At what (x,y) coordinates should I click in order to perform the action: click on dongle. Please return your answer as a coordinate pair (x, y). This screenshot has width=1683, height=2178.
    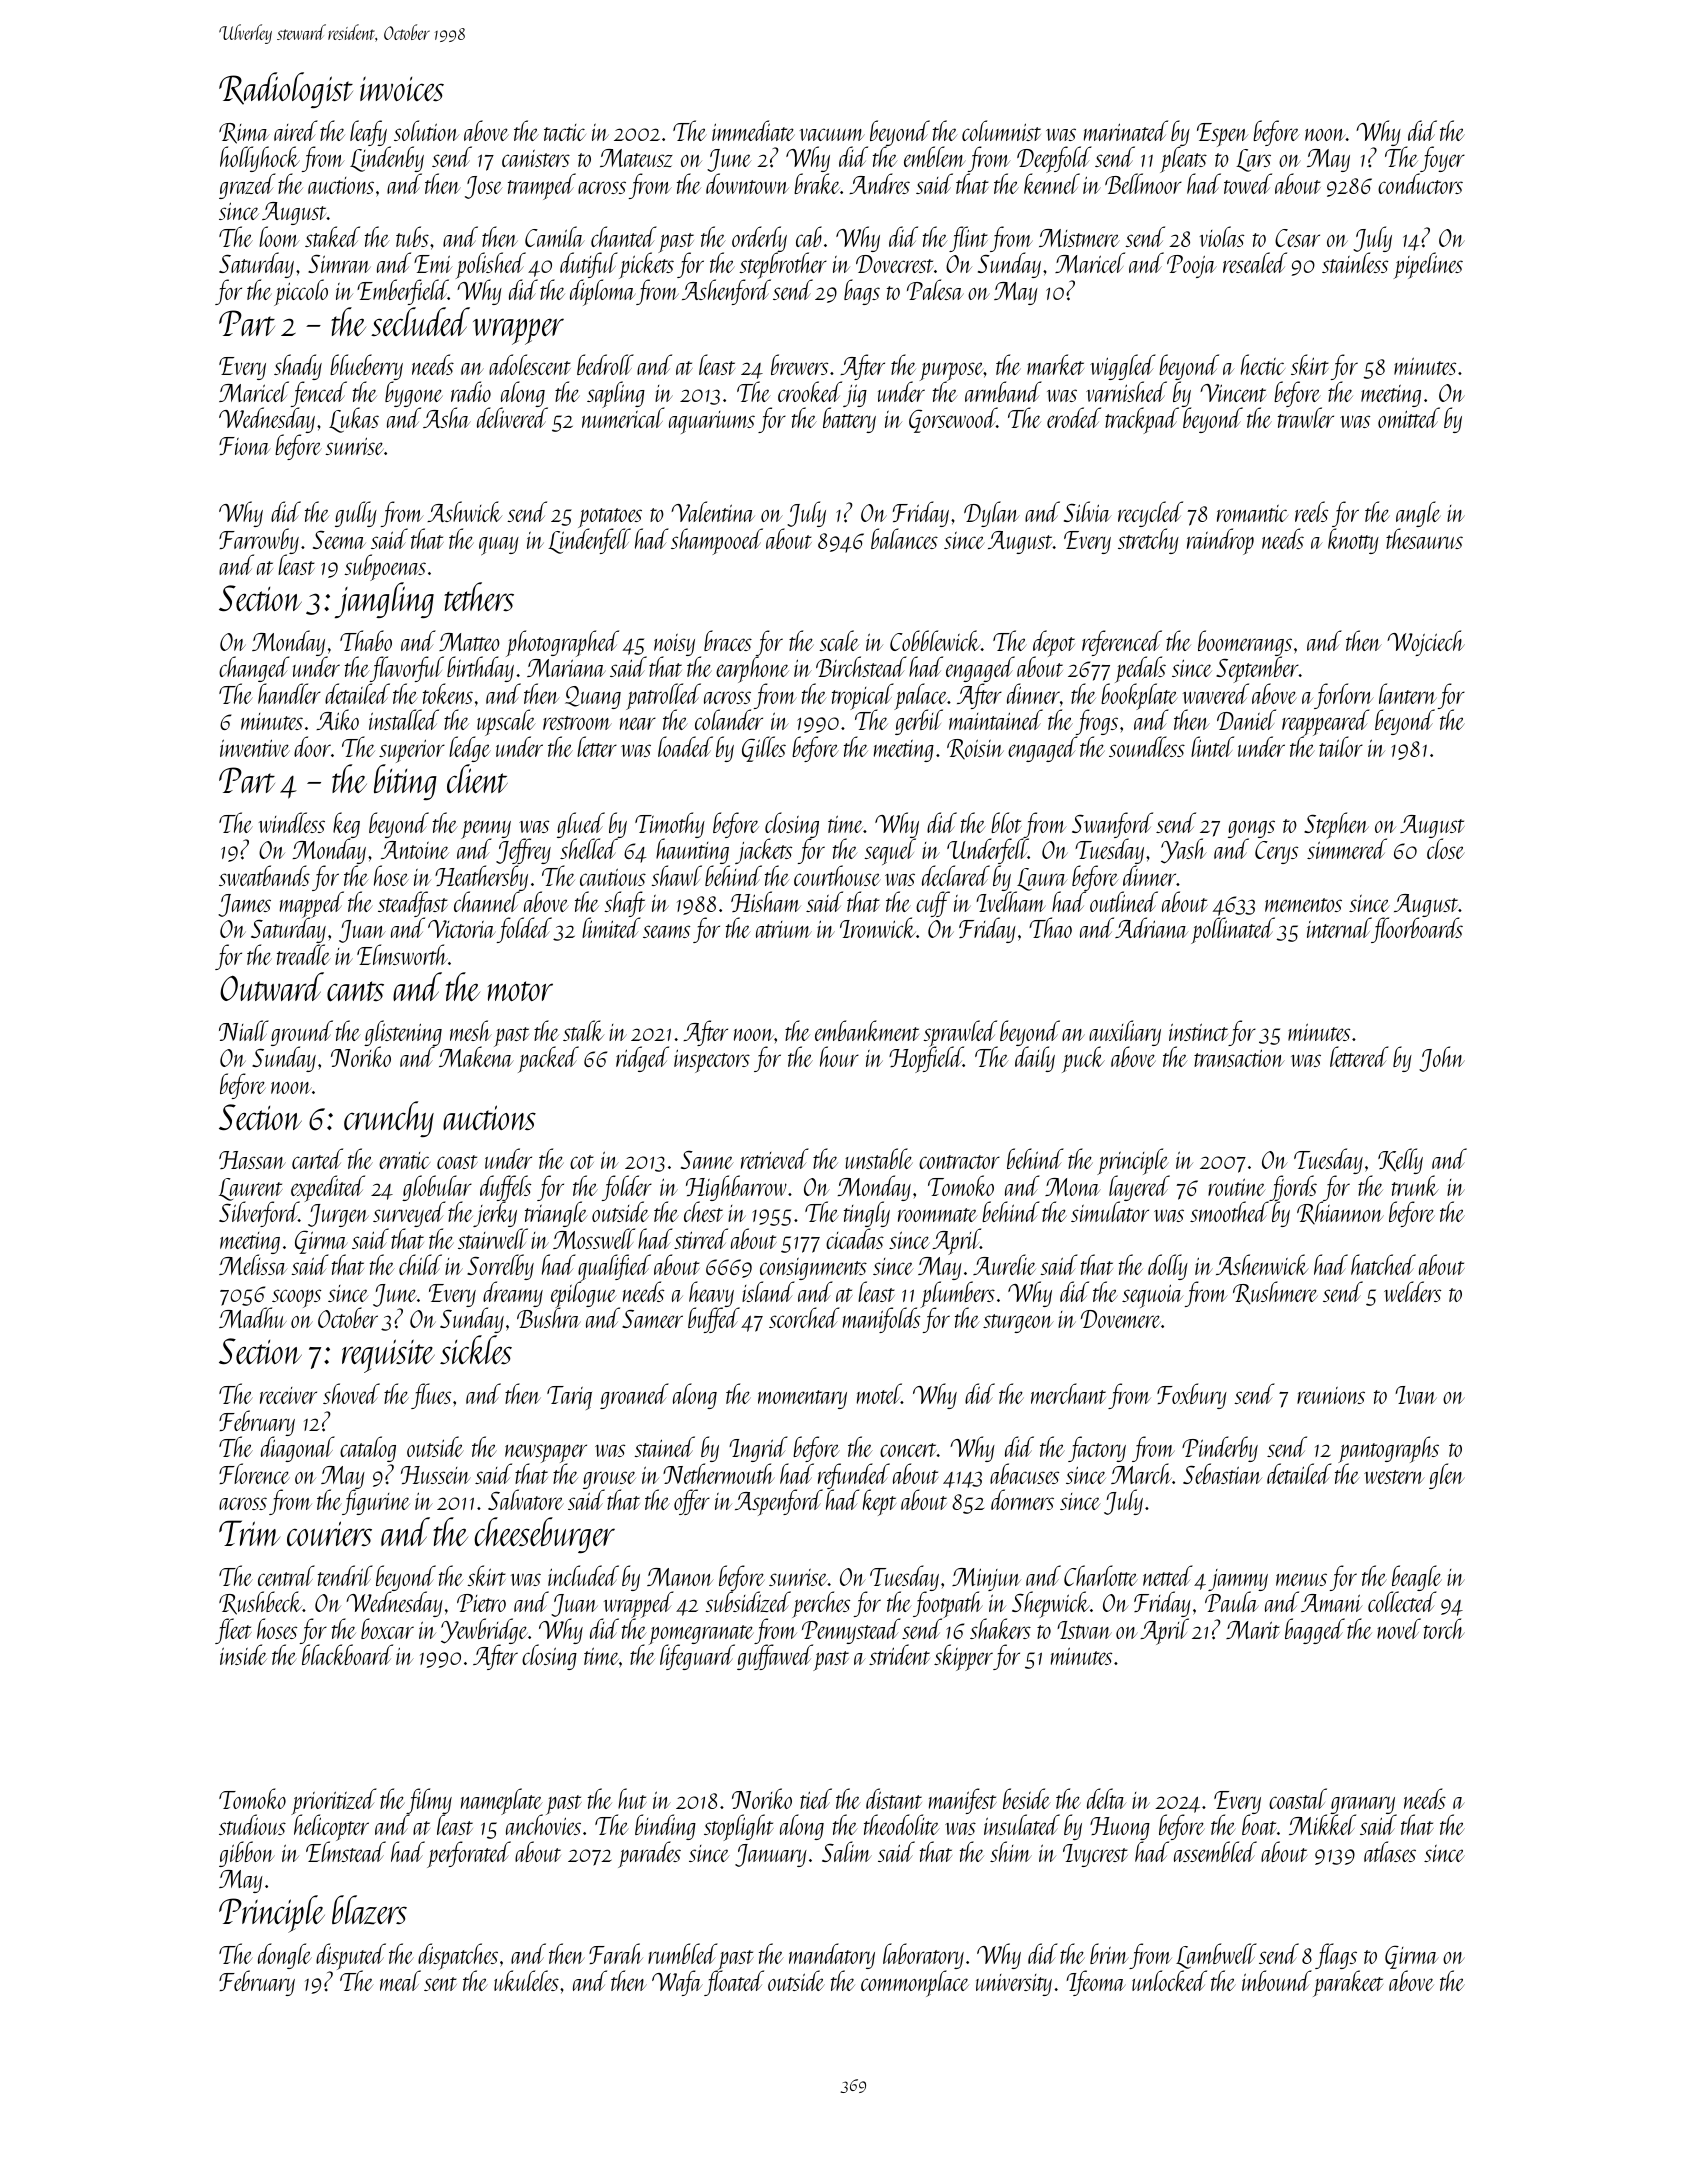
    Looking at the image, I should click on (285, 1956).
